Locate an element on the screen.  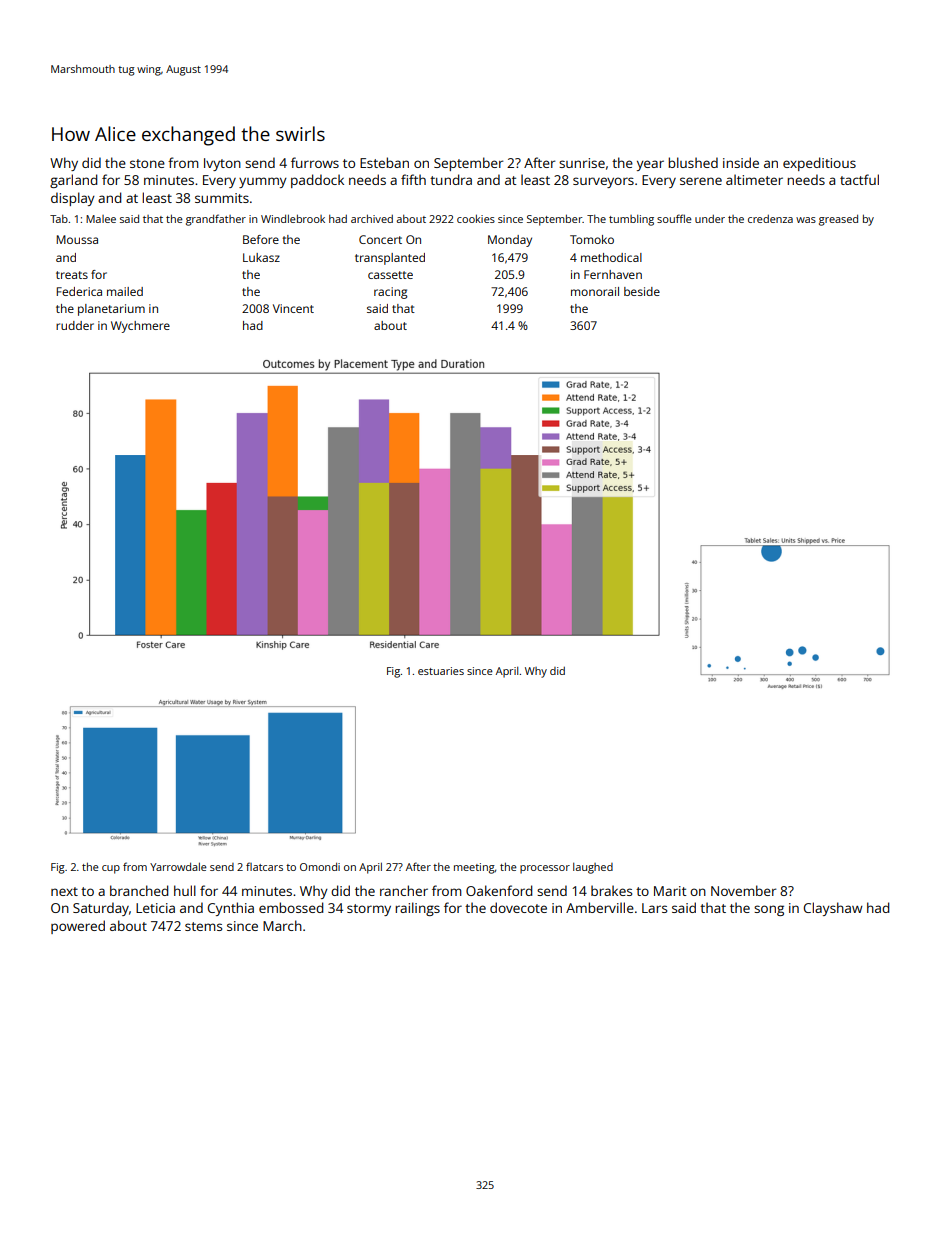
methodical is located at coordinates (611, 257).
